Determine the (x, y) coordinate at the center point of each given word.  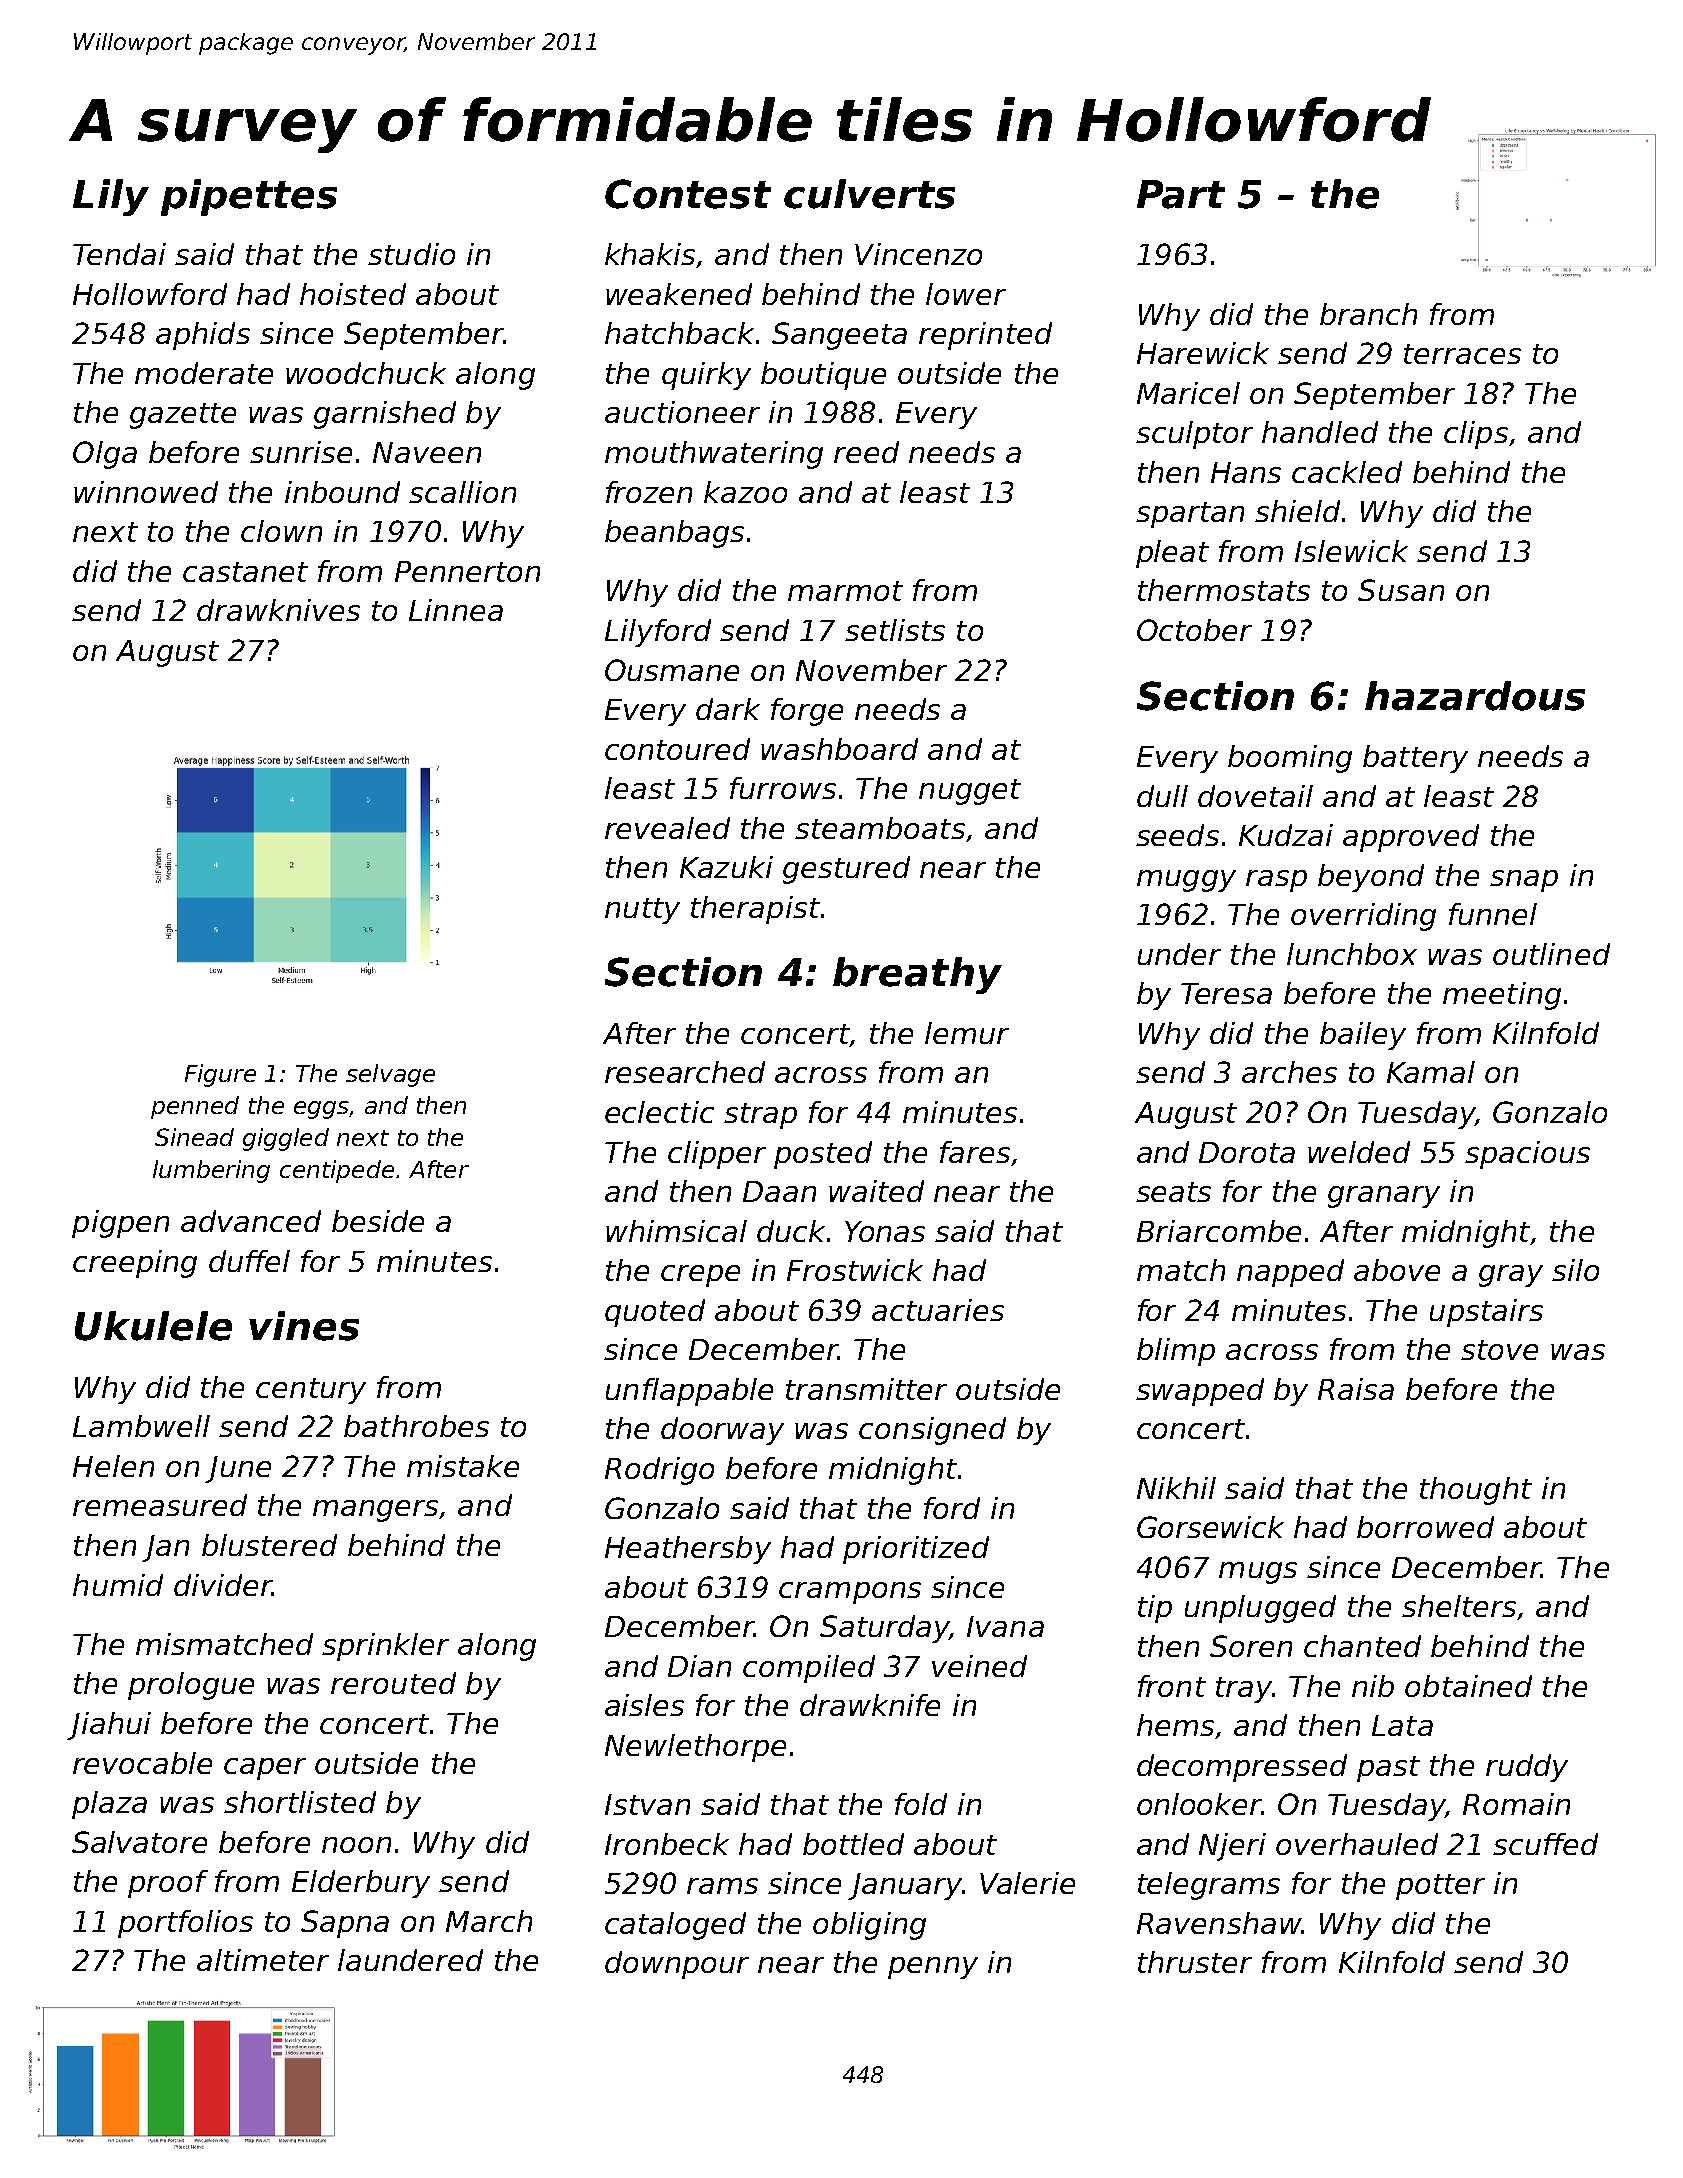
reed (866, 452)
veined (979, 1666)
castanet (245, 572)
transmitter (866, 1389)
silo (1575, 1270)
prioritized (916, 1550)
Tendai (119, 254)
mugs (1258, 1573)
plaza (109, 1805)
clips (1476, 435)
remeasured (160, 1505)
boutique (823, 376)
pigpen (120, 1224)
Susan (1401, 590)
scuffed (1545, 1844)
